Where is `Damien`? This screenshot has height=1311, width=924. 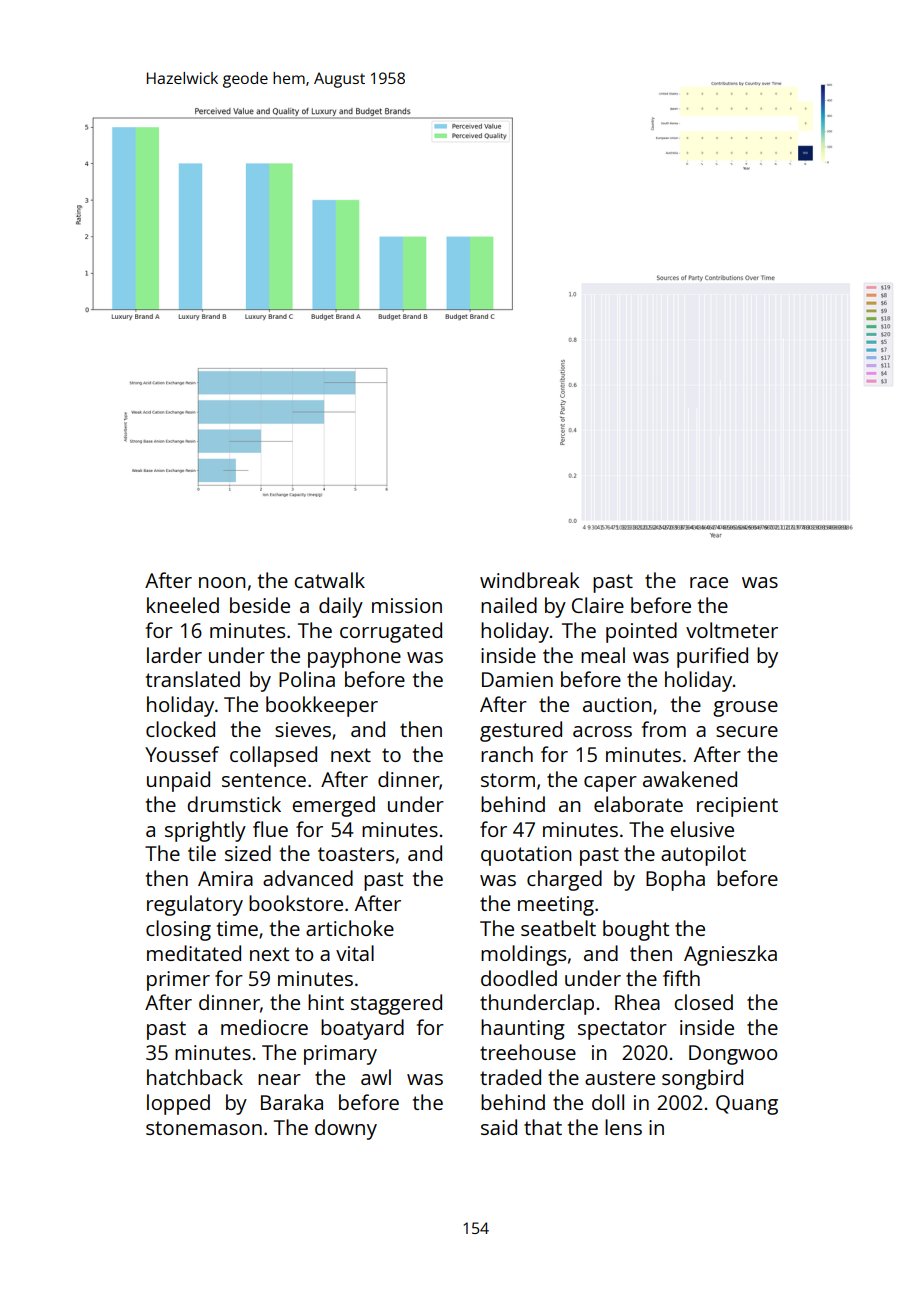
Damien is located at coordinates (517, 679).
